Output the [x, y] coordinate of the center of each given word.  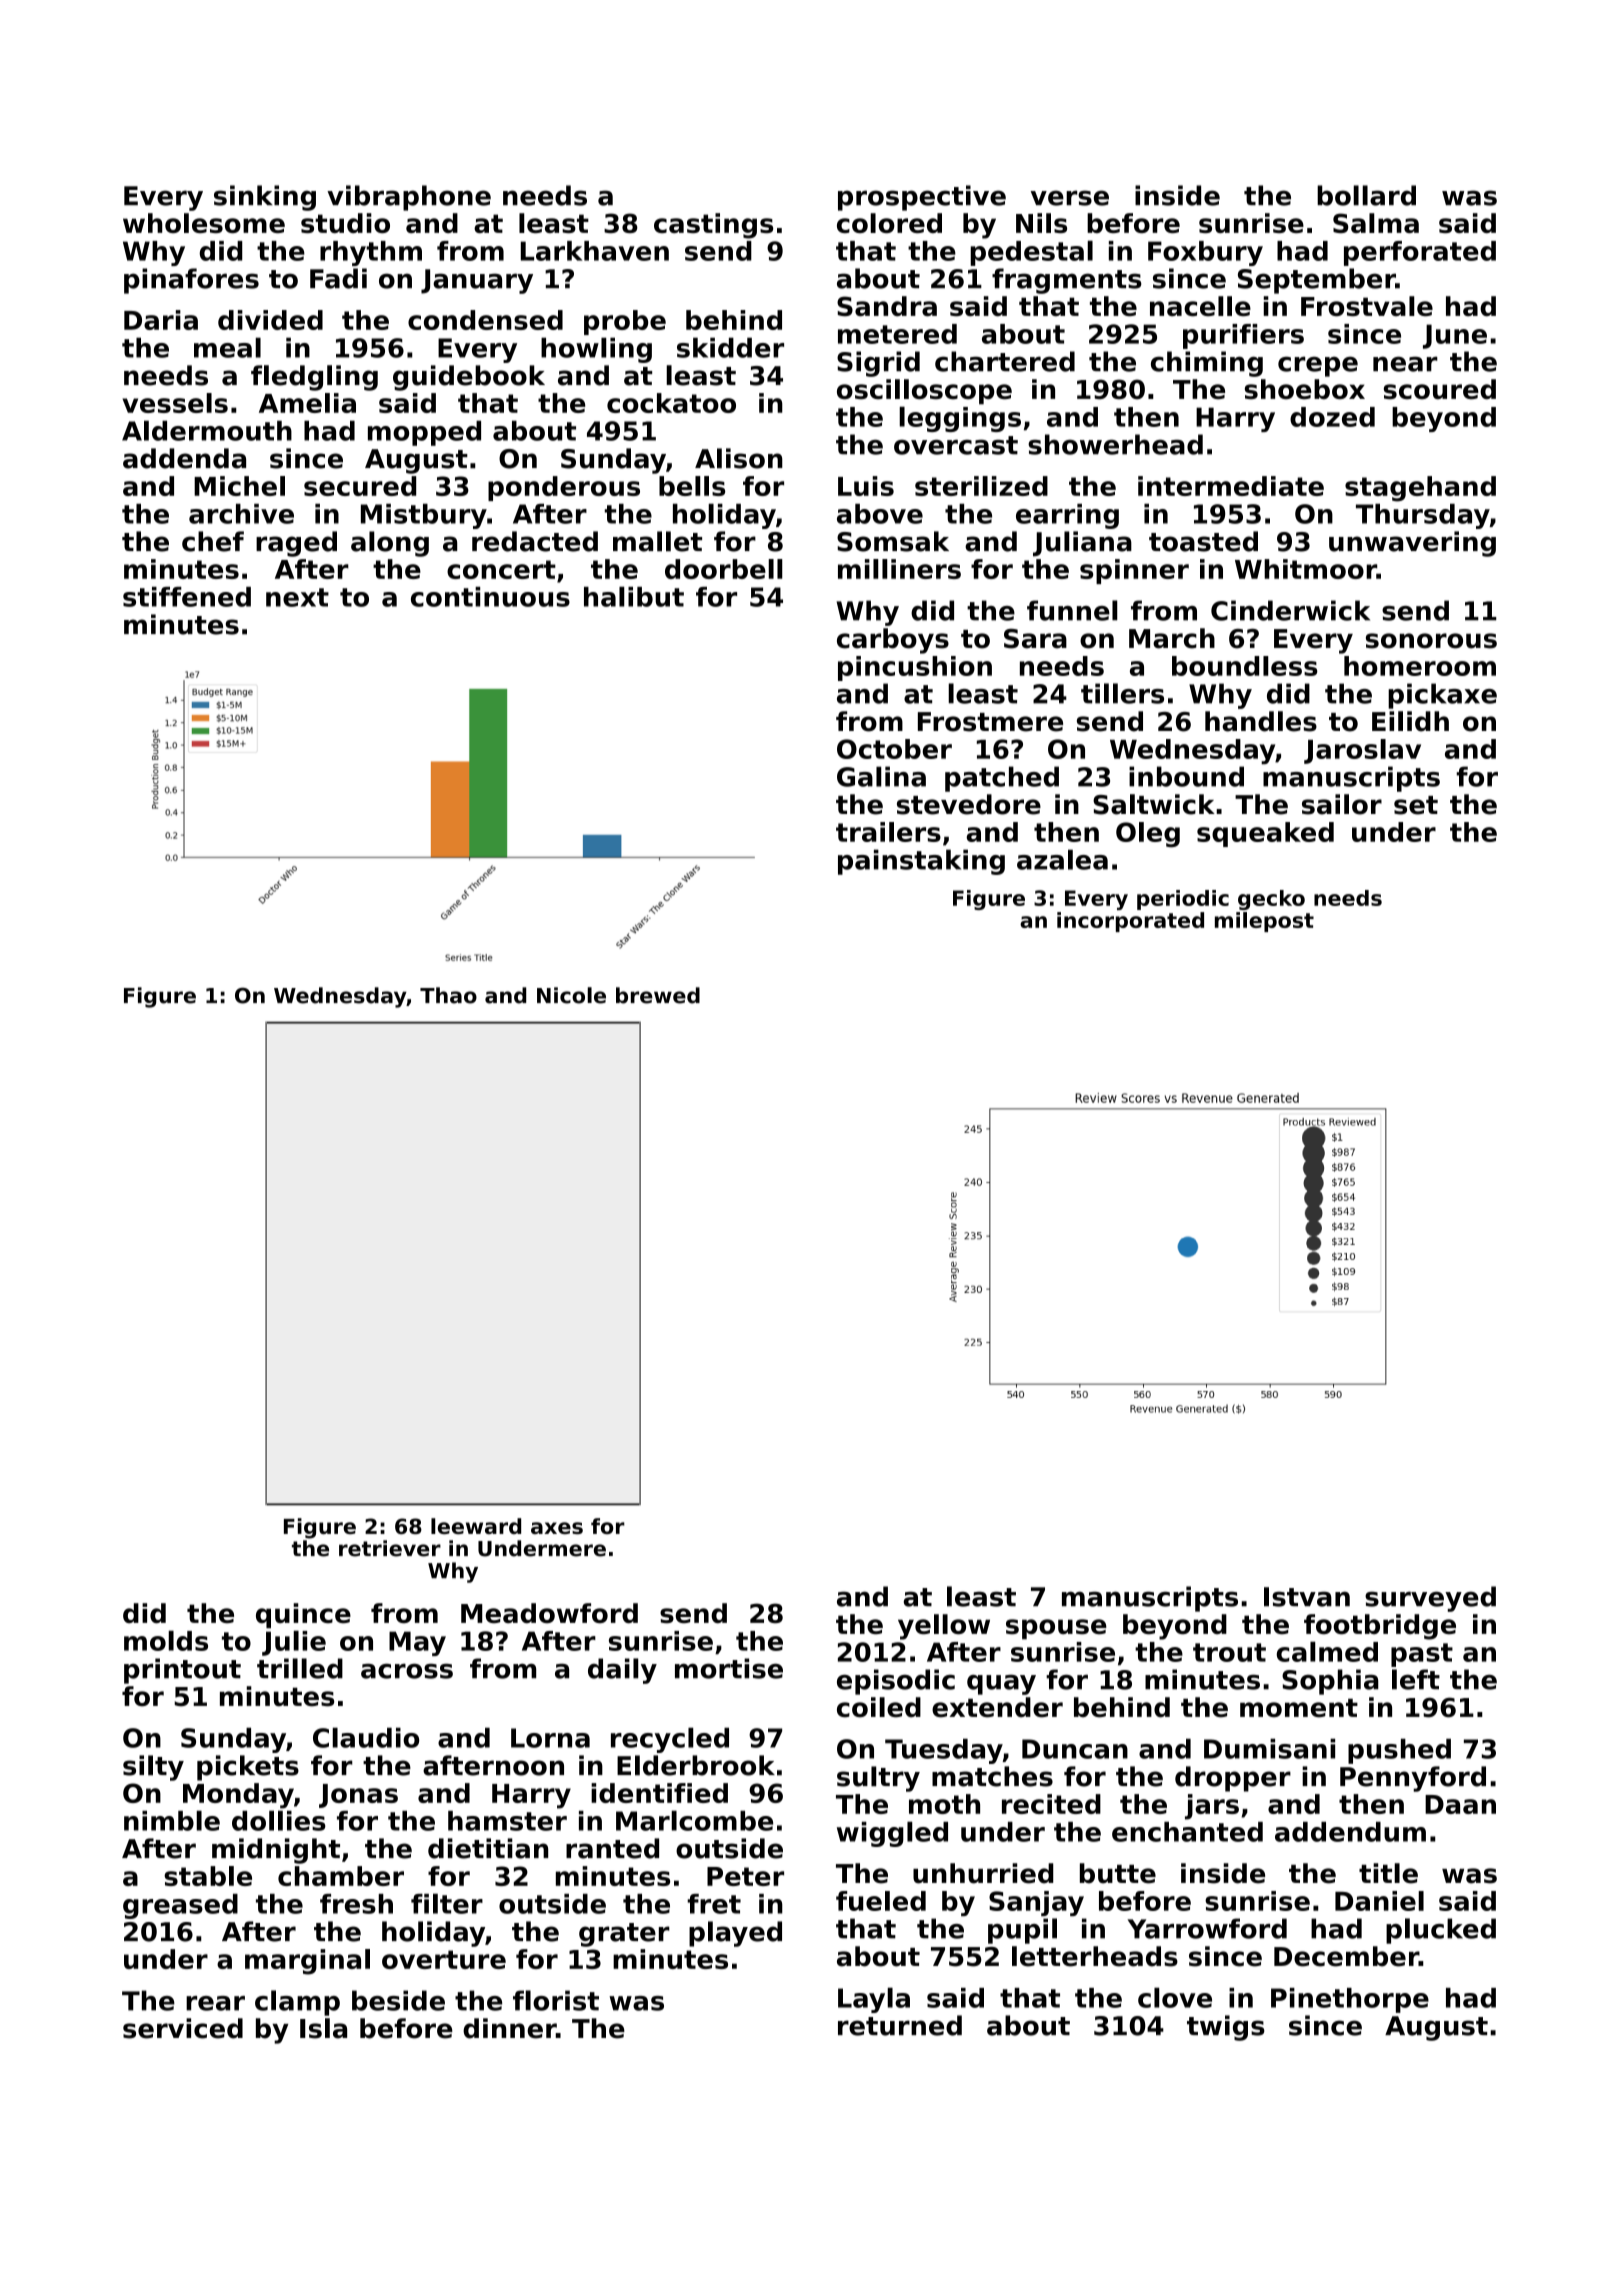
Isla [323, 2028]
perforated [1420, 253]
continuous [490, 597]
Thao [448, 995]
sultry [878, 1779]
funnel [1072, 610]
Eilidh [1410, 721]
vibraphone [409, 198]
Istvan [1307, 1597]
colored [889, 223]
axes [557, 1528]
